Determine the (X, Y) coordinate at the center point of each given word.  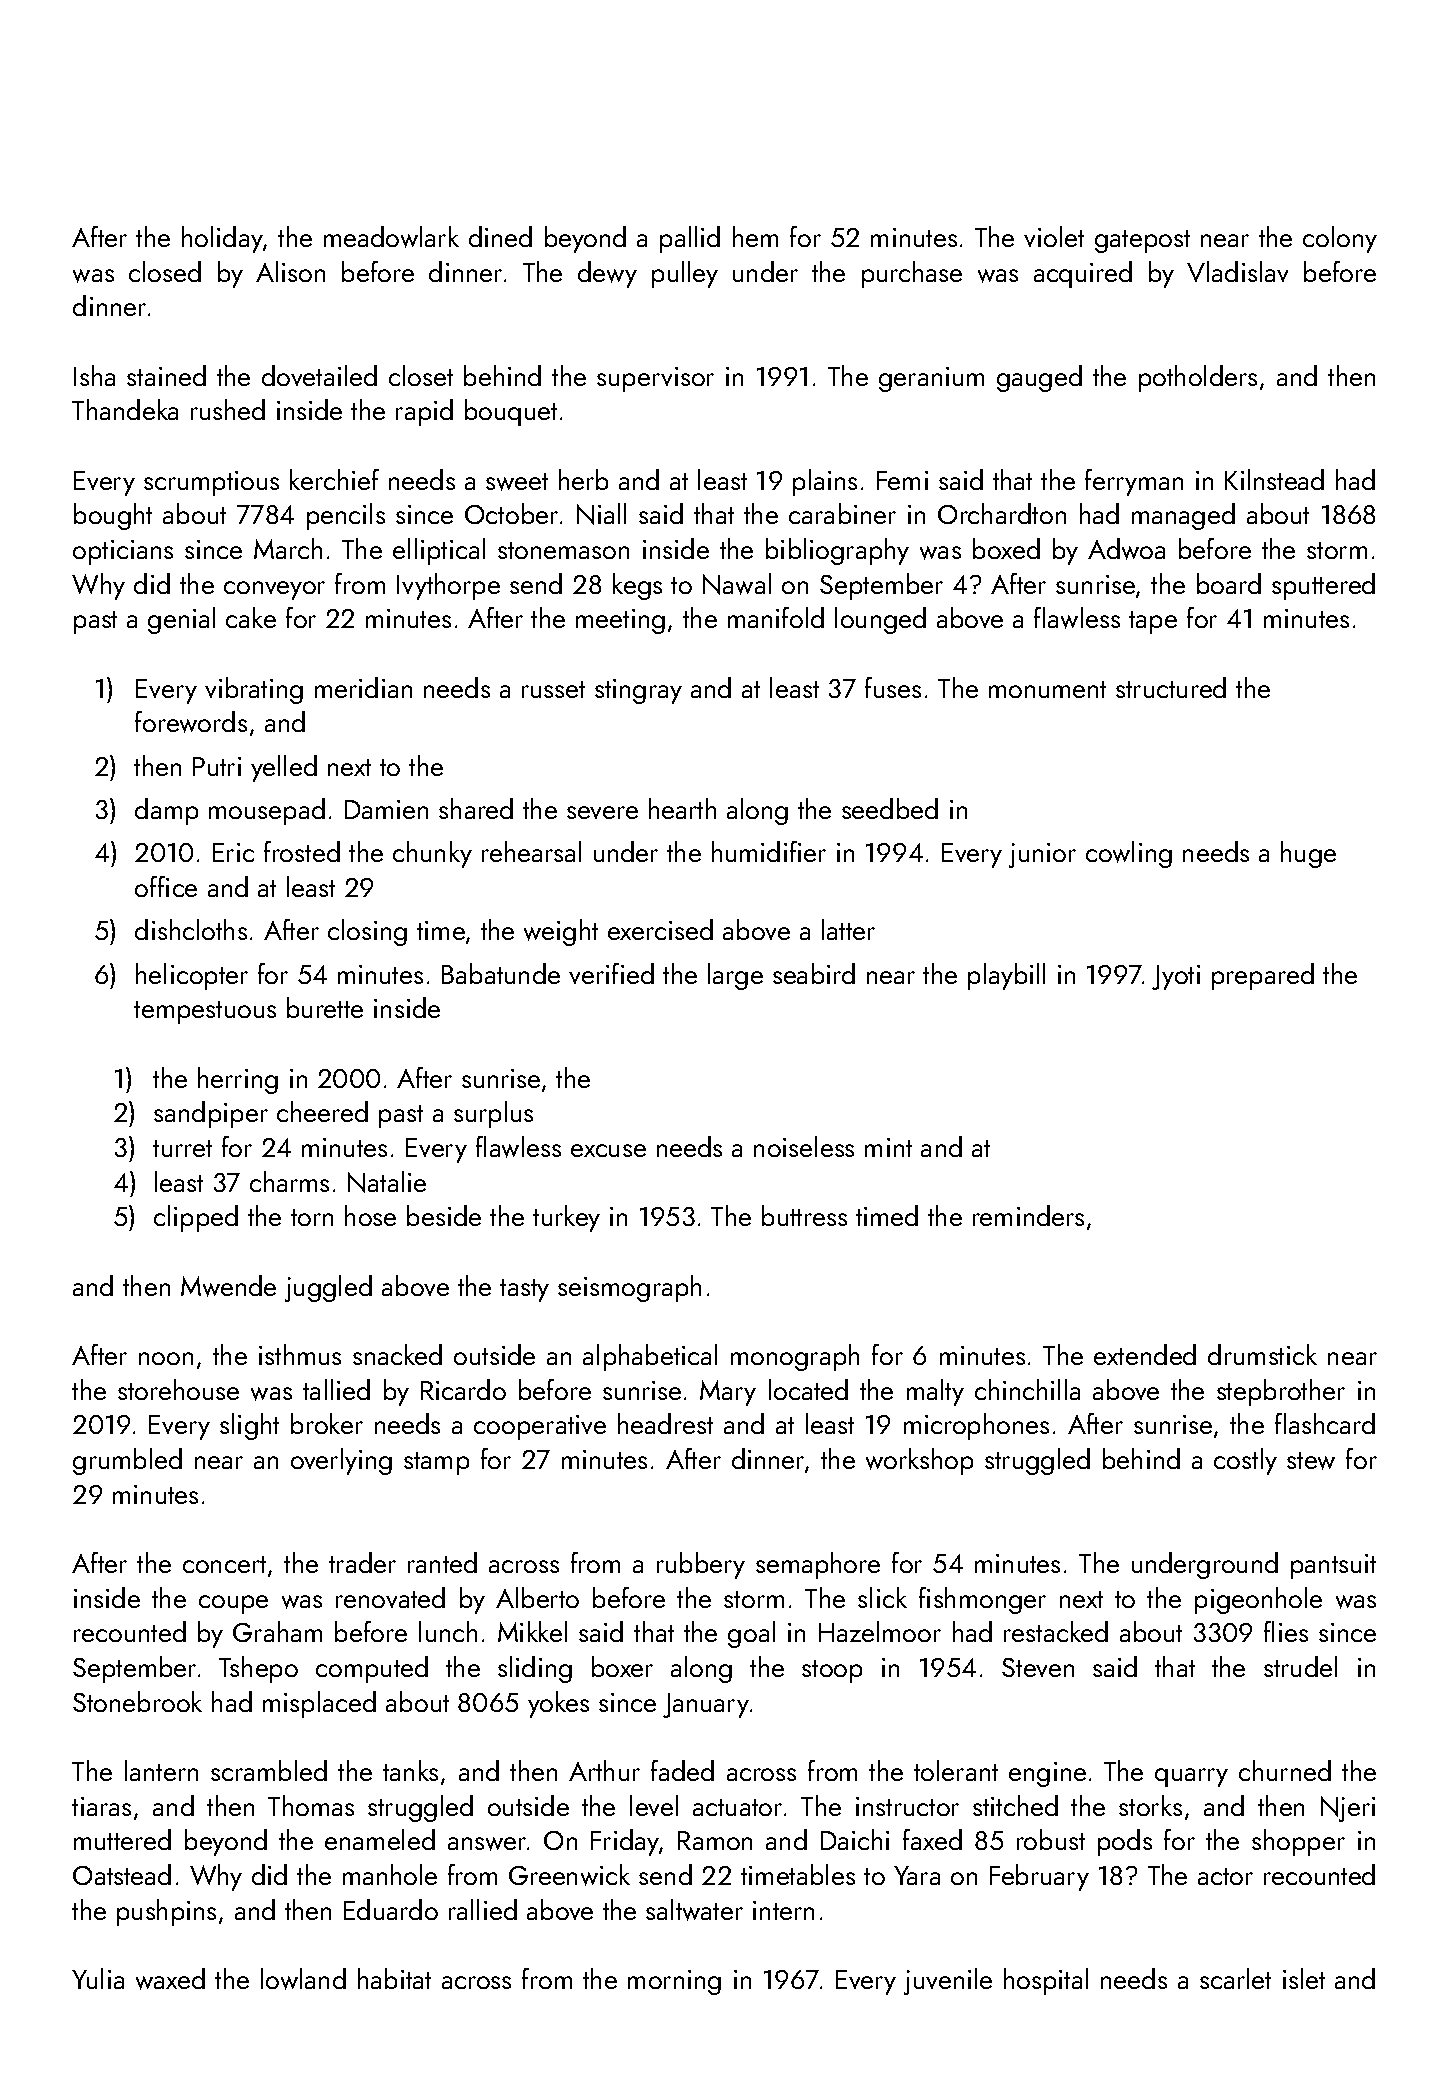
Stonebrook (137, 1701)
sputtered (1323, 586)
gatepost (1142, 241)
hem (755, 236)
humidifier (769, 851)
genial (181, 620)
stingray (638, 691)
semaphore (818, 1565)
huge (1308, 854)
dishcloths (191, 929)
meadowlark (391, 237)
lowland (303, 1979)
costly (1245, 1461)
